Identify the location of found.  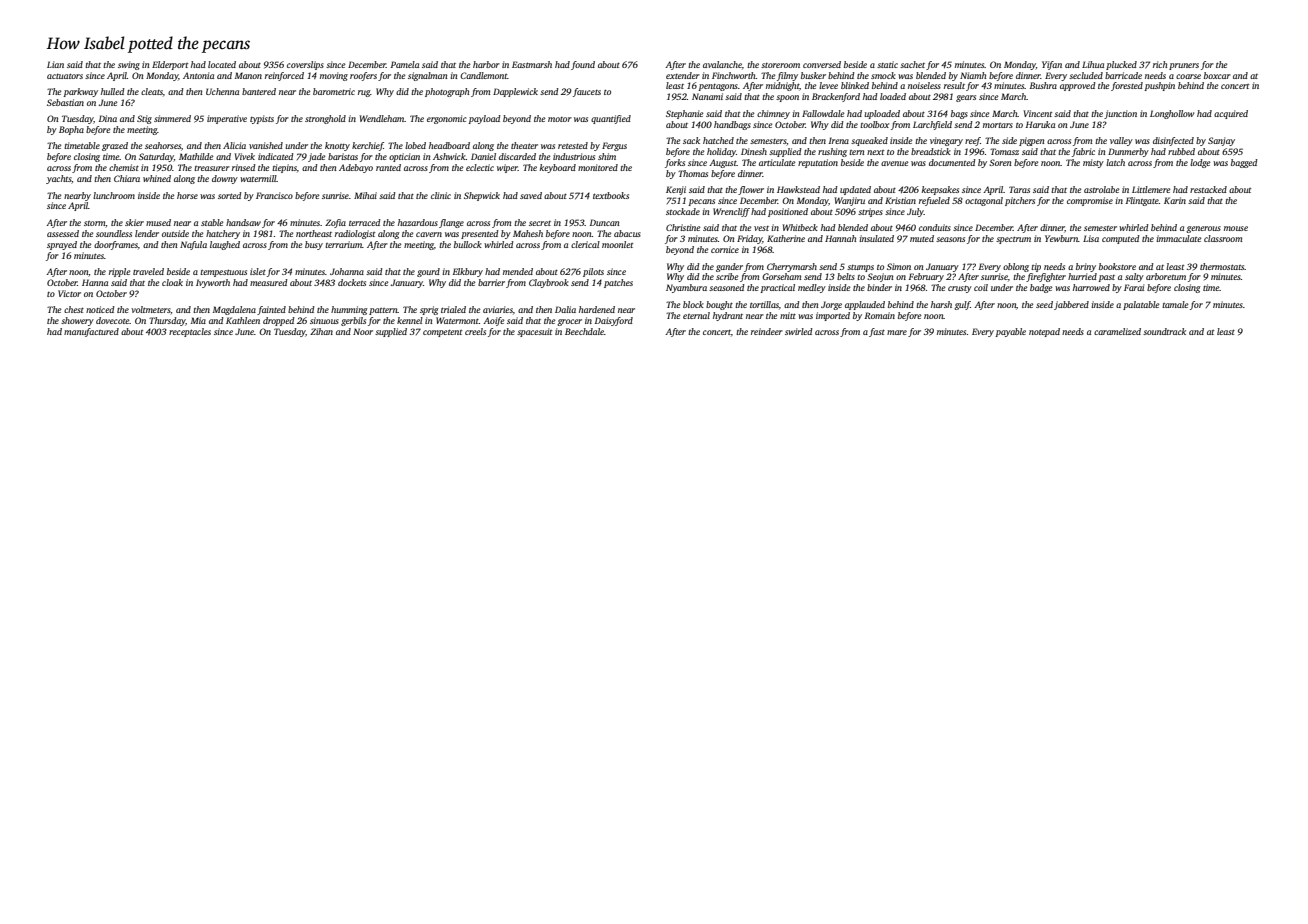
(583, 65).
